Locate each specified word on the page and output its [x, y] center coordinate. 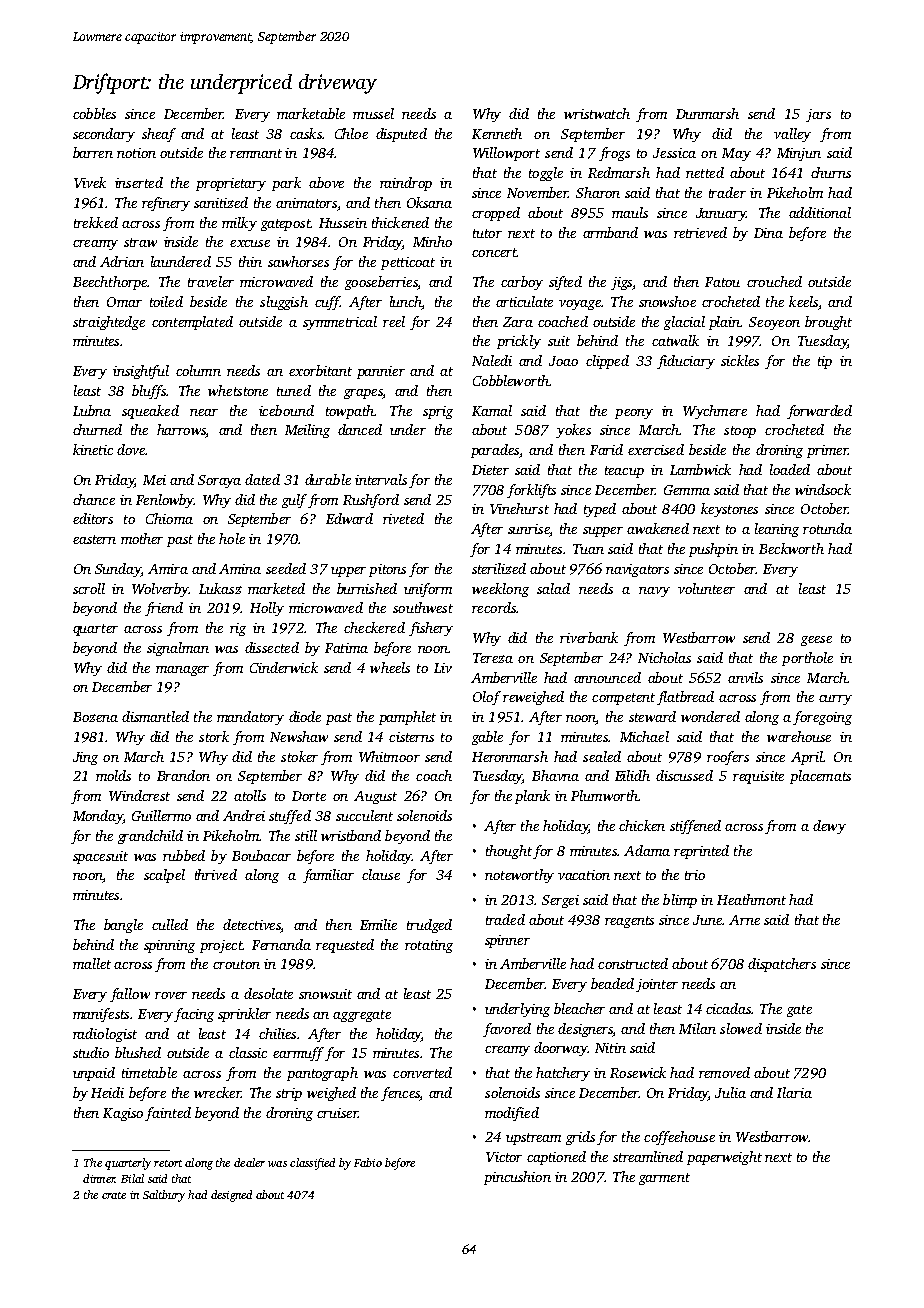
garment [664, 1179]
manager [182, 671]
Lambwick [700, 469]
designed [231, 1196]
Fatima [346, 648]
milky [239, 224]
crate [114, 1195]
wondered [710, 716]
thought [509, 852]
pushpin [713, 550]
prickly [519, 342]
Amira [168, 569]
